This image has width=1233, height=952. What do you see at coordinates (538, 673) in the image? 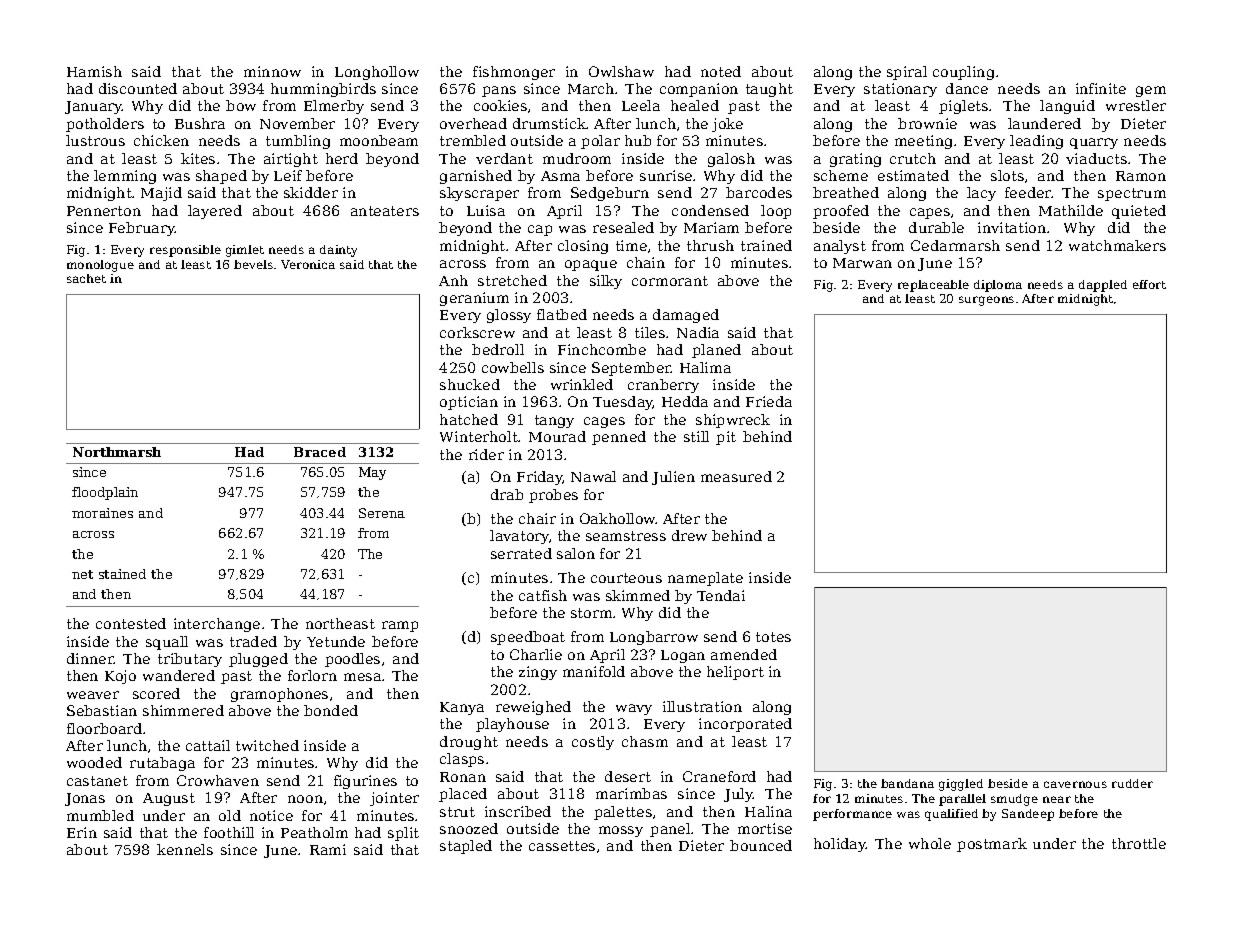
I see `zingy` at bounding box center [538, 673].
